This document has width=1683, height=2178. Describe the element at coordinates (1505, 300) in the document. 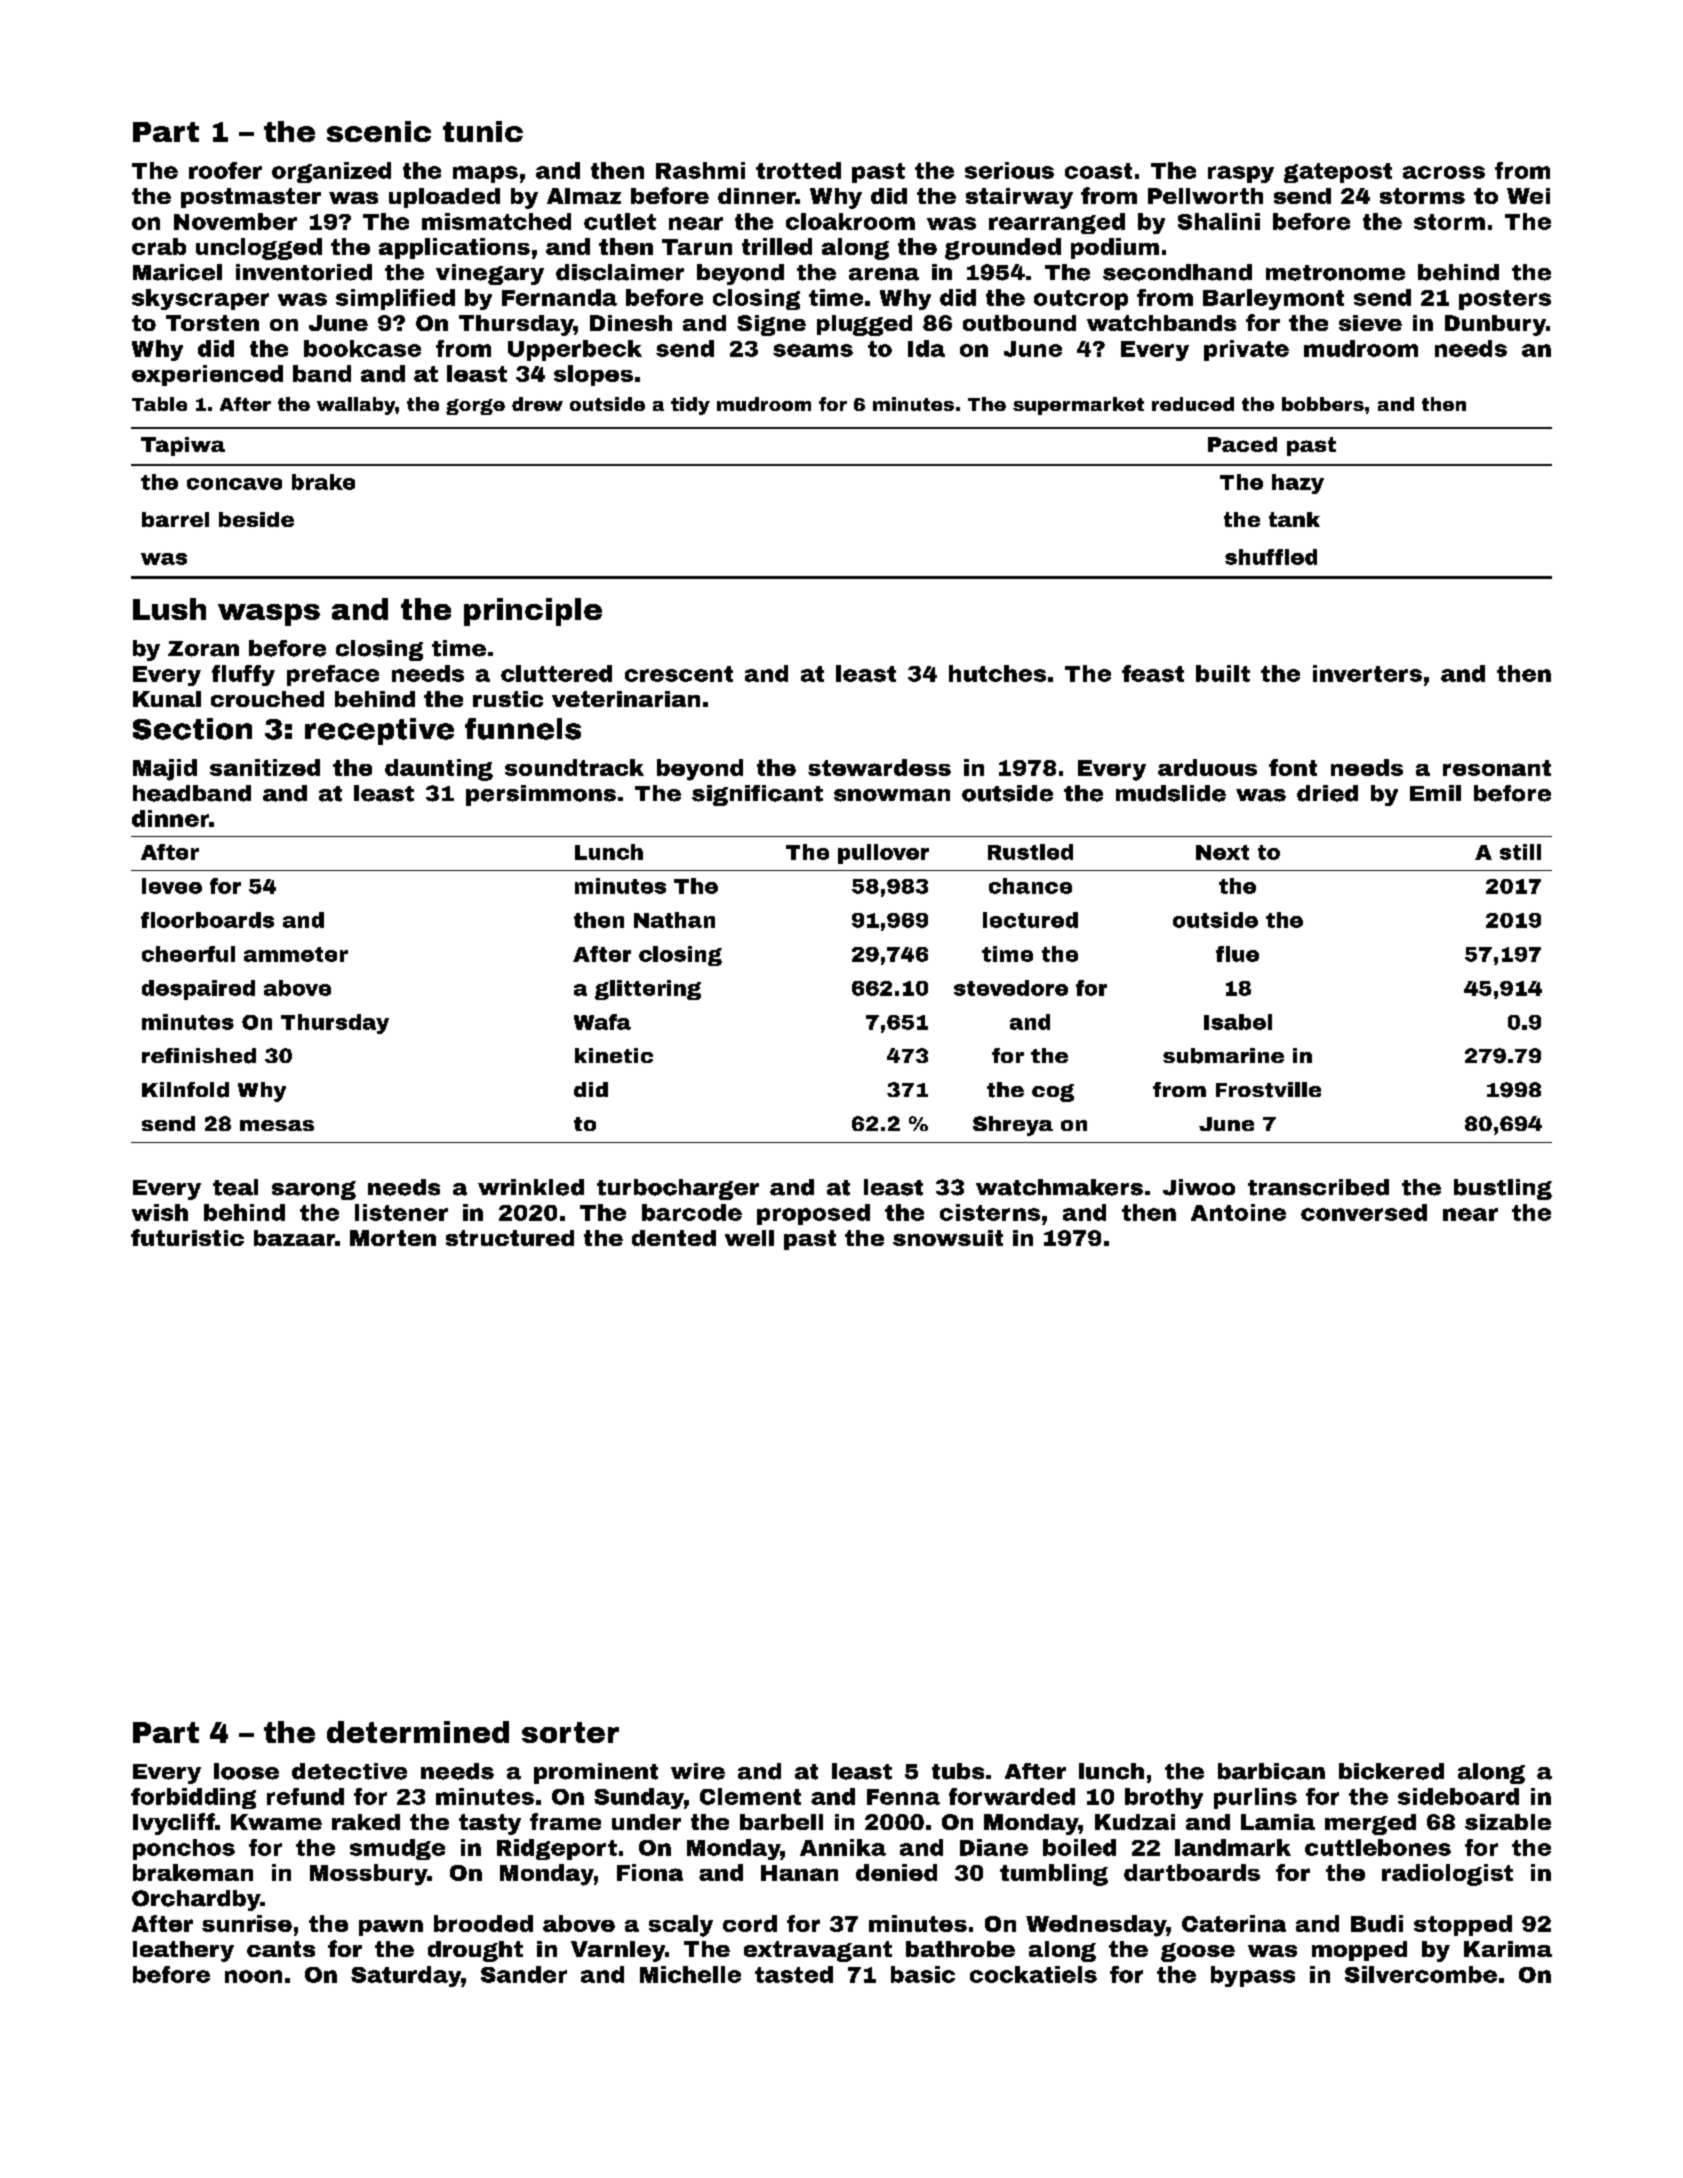

I see `posters` at that location.
